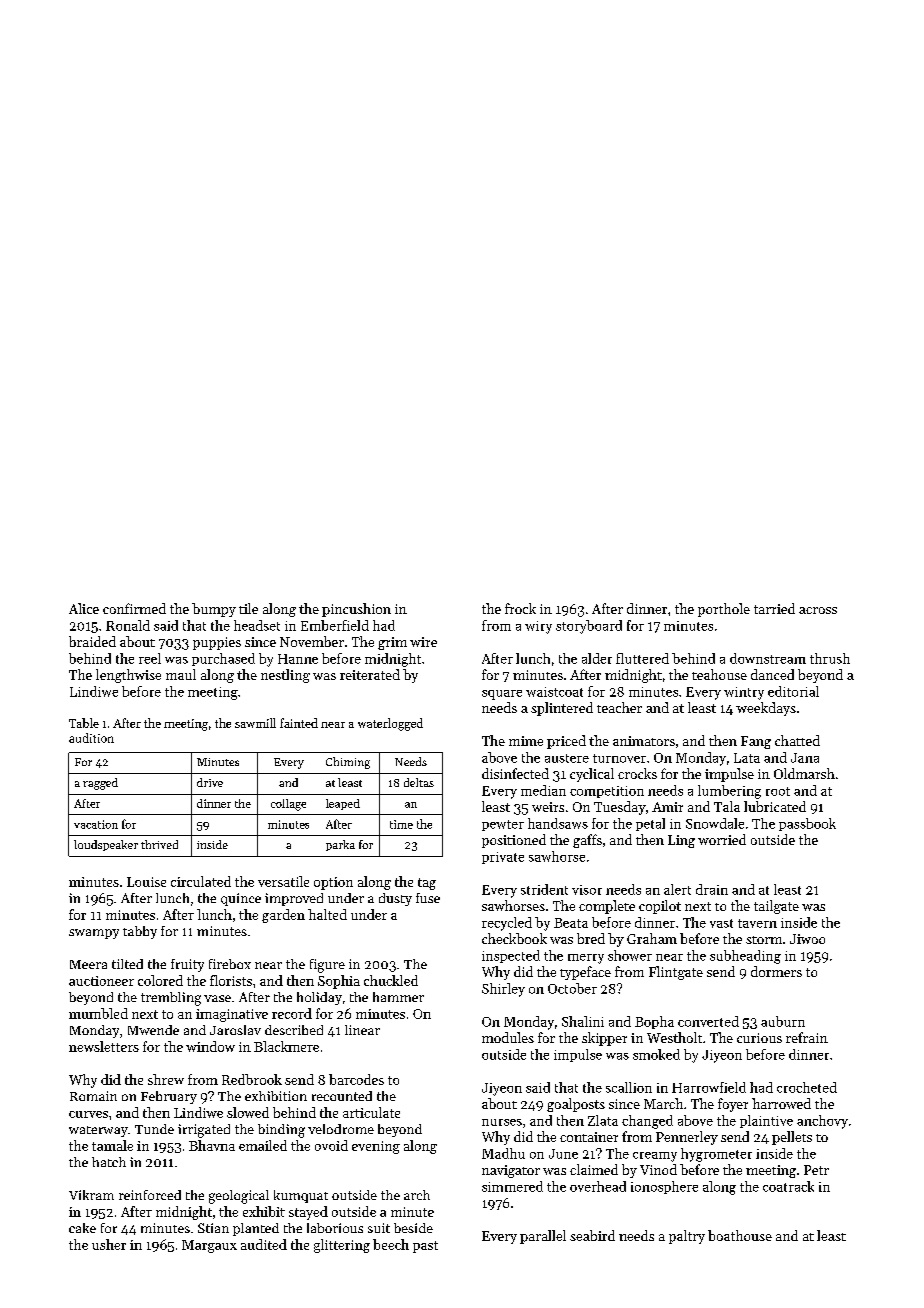 Image resolution: width=924 pixels, height=1308 pixels. Describe the element at coordinates (807, 1037) in the document. I see `refrain` at that location.
